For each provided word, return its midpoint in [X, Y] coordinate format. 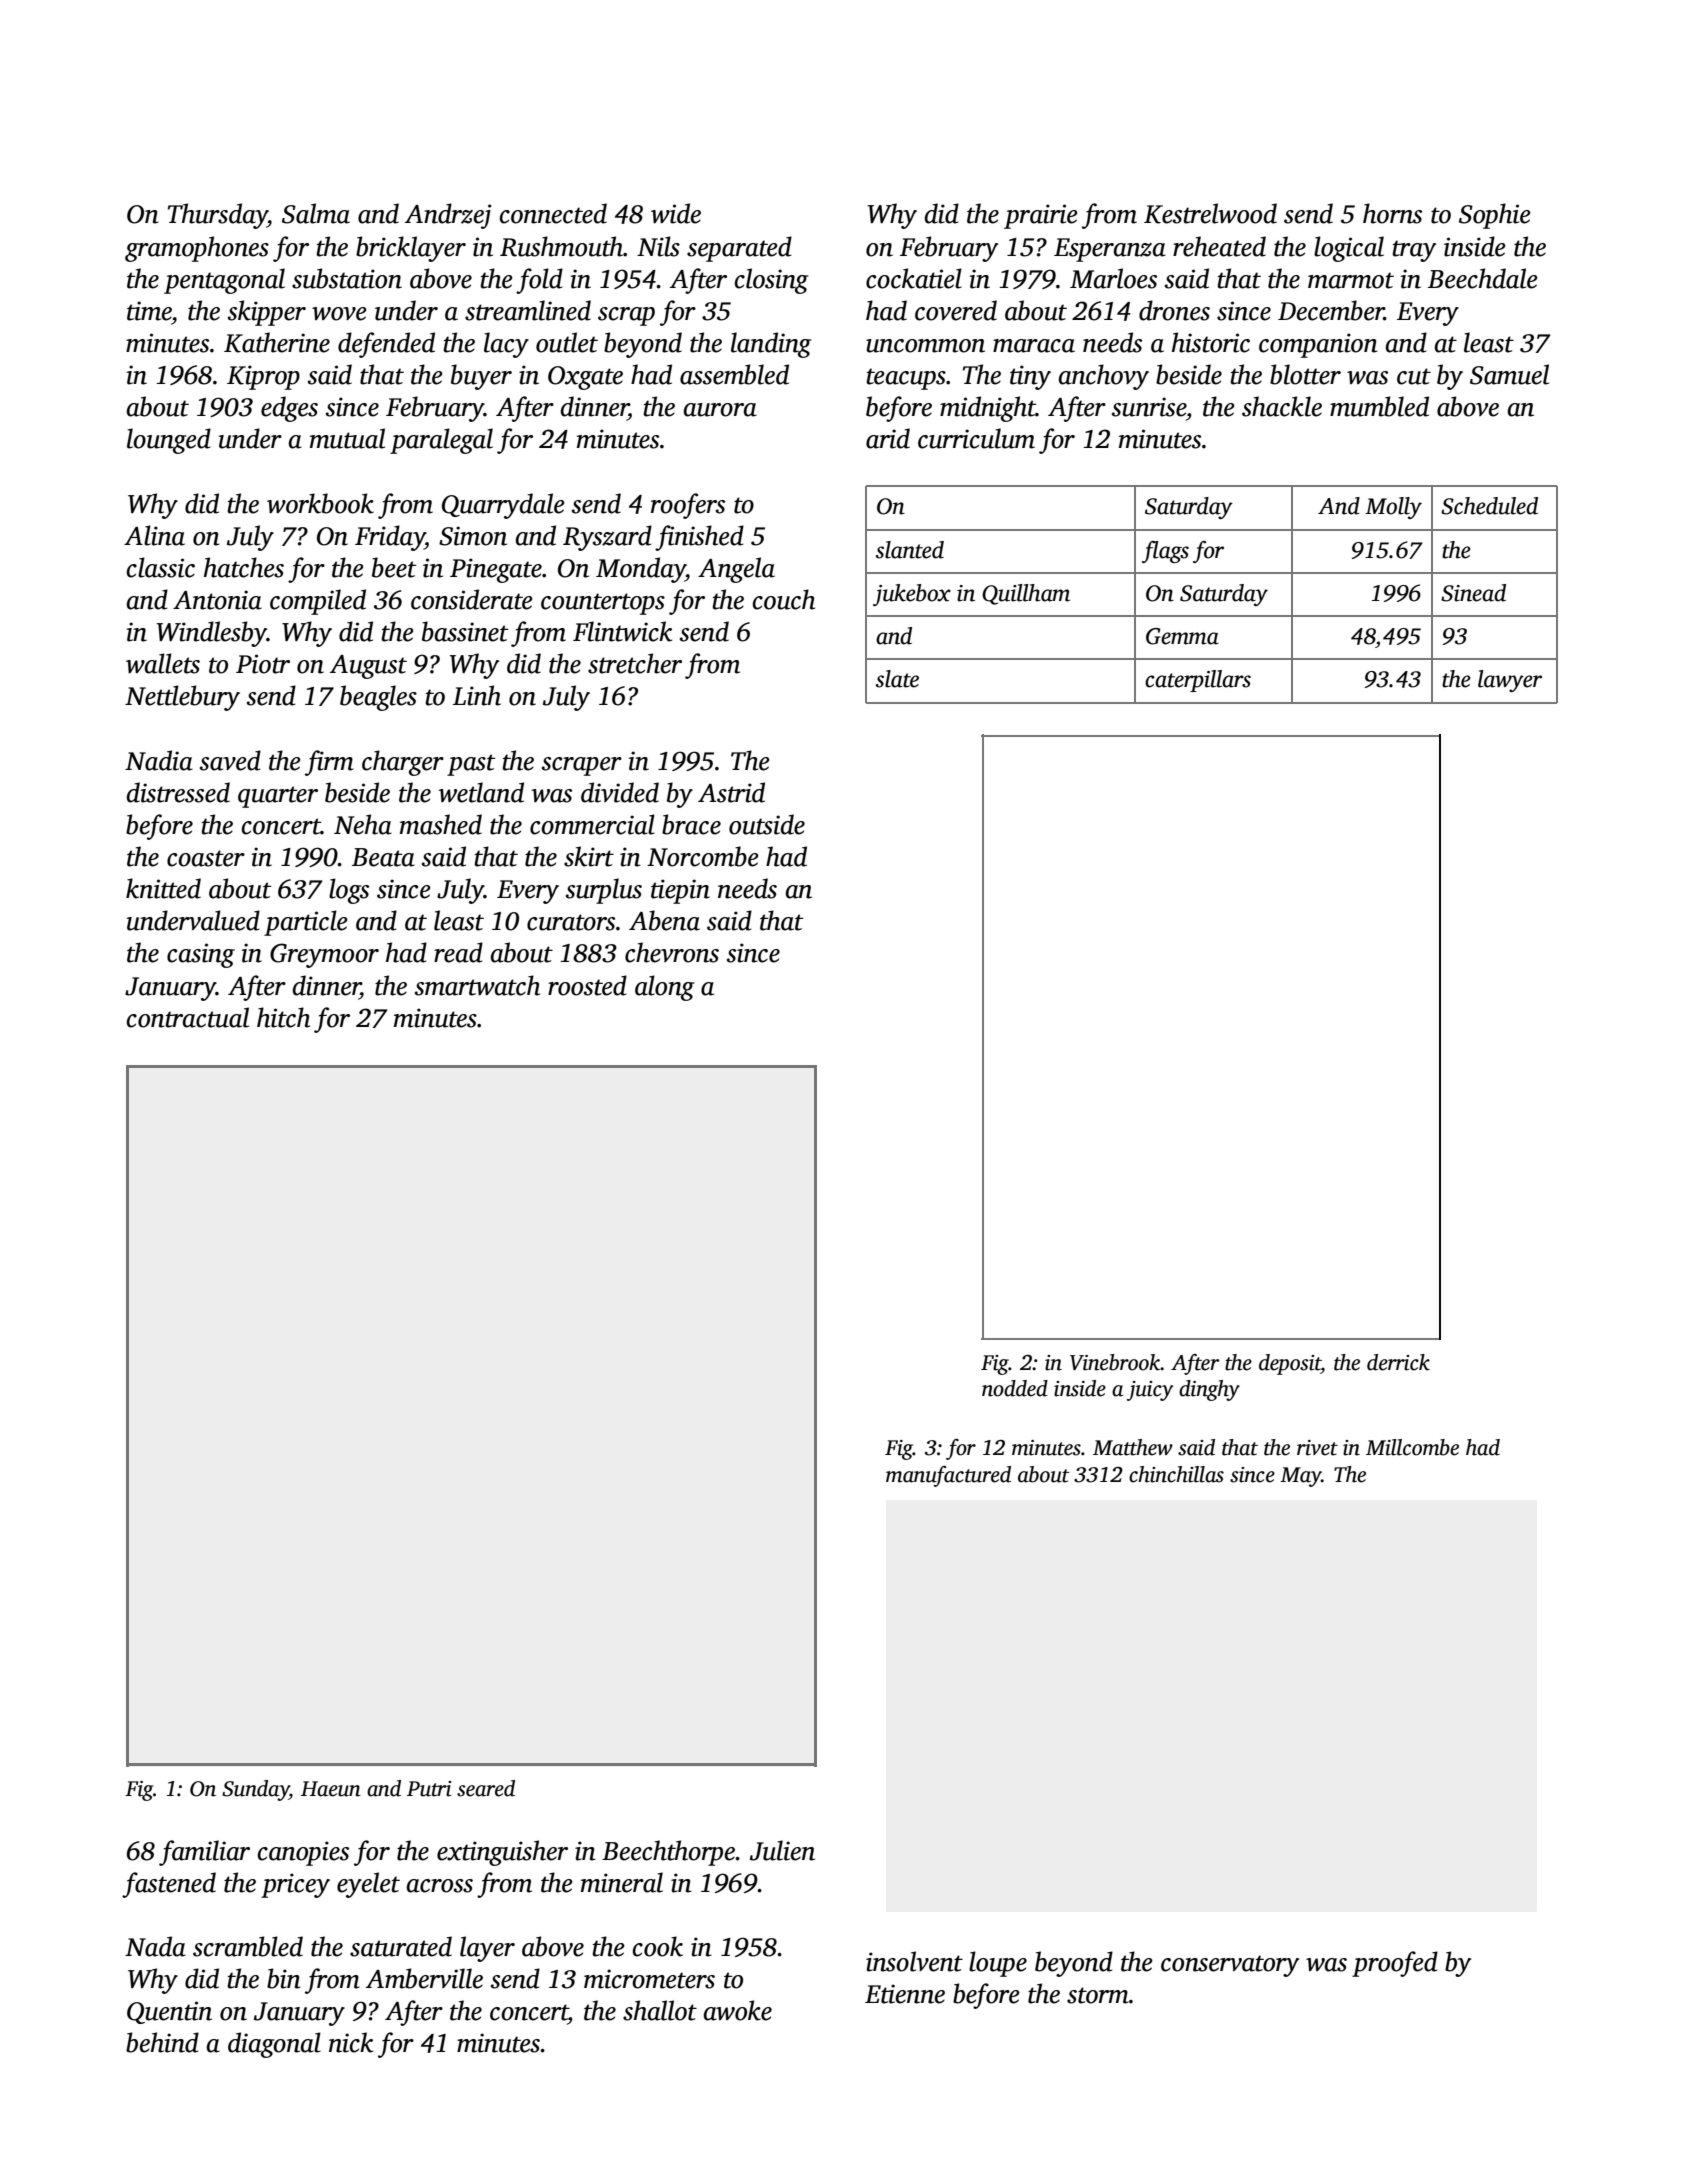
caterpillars [1198, 681]
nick [351, 2042]
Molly [1393, 508]
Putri [429, 1789]
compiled [318, 602]
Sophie [1495, 216]
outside [767, 824]
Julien [782, 1850]
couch [784, 599]
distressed [178, 792]
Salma [316, 213]
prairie [1041, 216]
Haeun [331, 1789]
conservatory [1230, 1966]
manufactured [948, 1476]
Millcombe [1412, 1447]
